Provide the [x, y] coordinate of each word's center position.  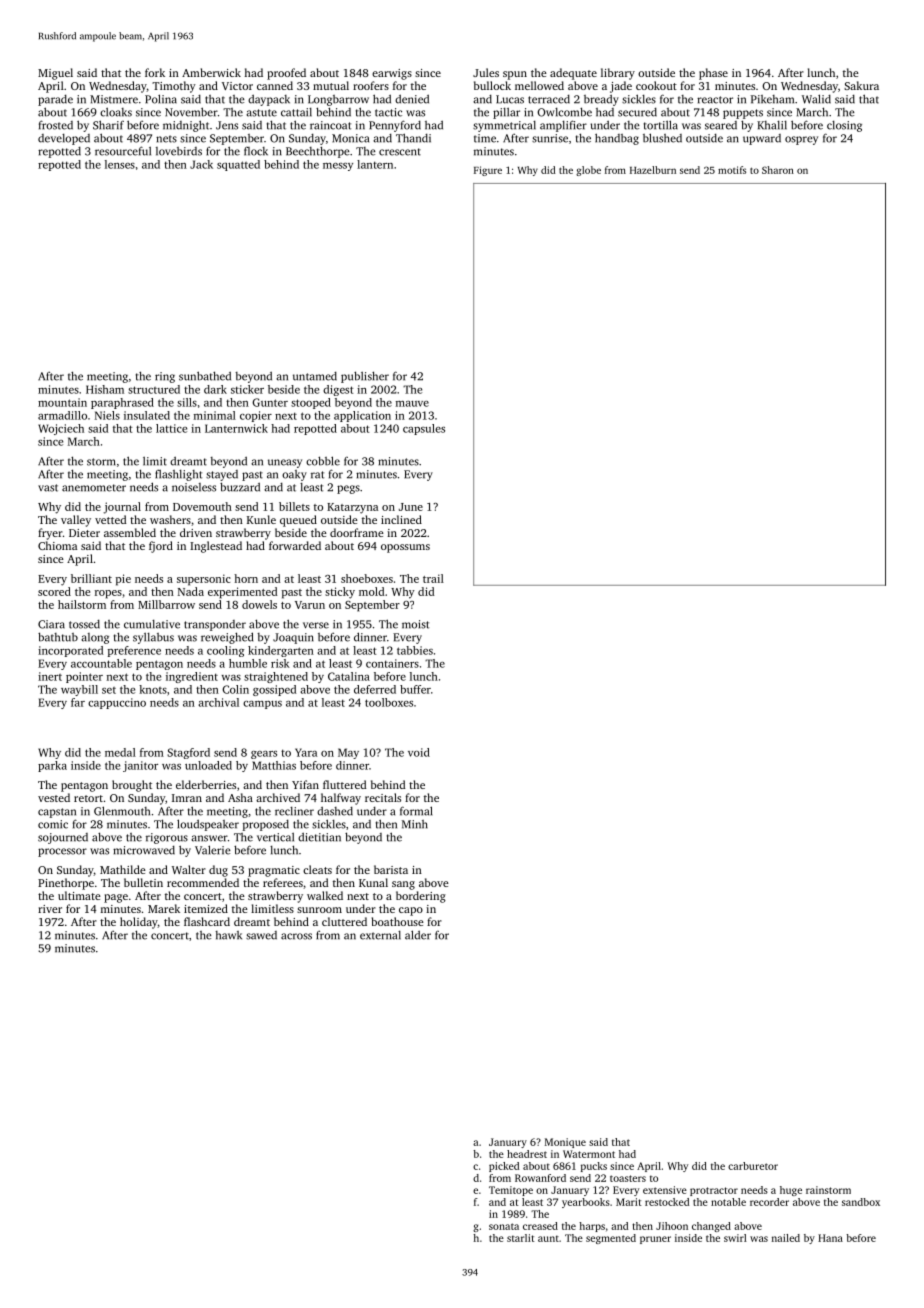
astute [261, 113]
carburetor [753, 1166]
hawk [228, 935]
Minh [415, 824]
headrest [527, 1154]
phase [713, 74]
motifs [732, 170]
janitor [140, 766]
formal [416, 811]
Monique [565, 1143]
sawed [261, 935]
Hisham [105, 389]
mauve [412, 404]
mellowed [539, 85]
